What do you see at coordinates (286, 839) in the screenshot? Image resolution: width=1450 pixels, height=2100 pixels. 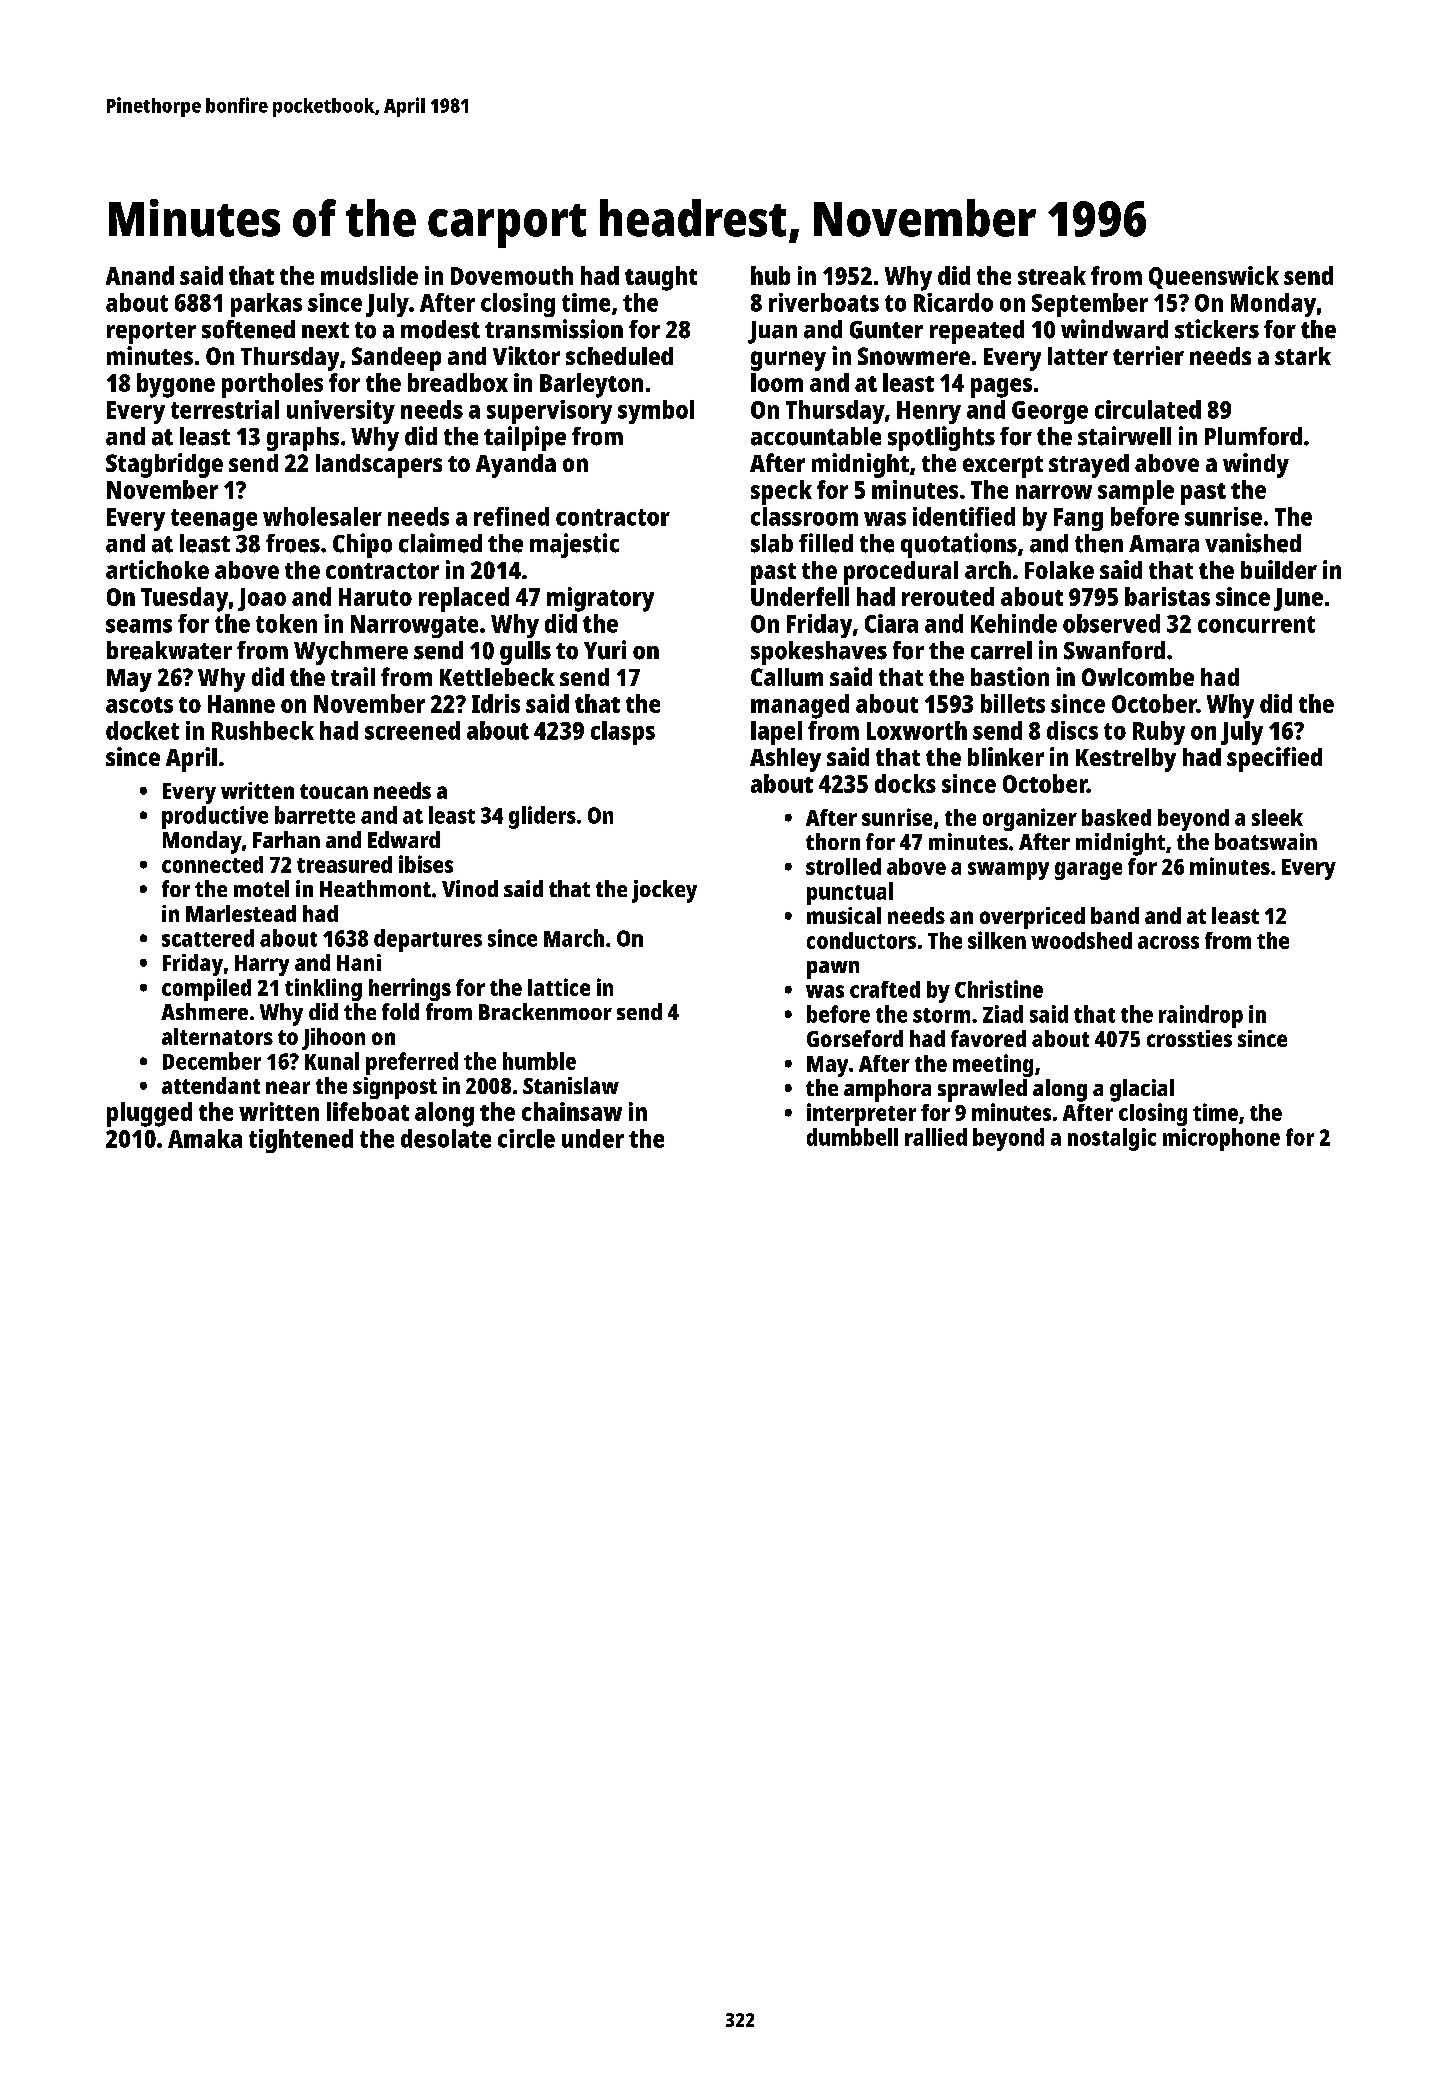 I see `Farhan` at bounding box center [286, 839].
